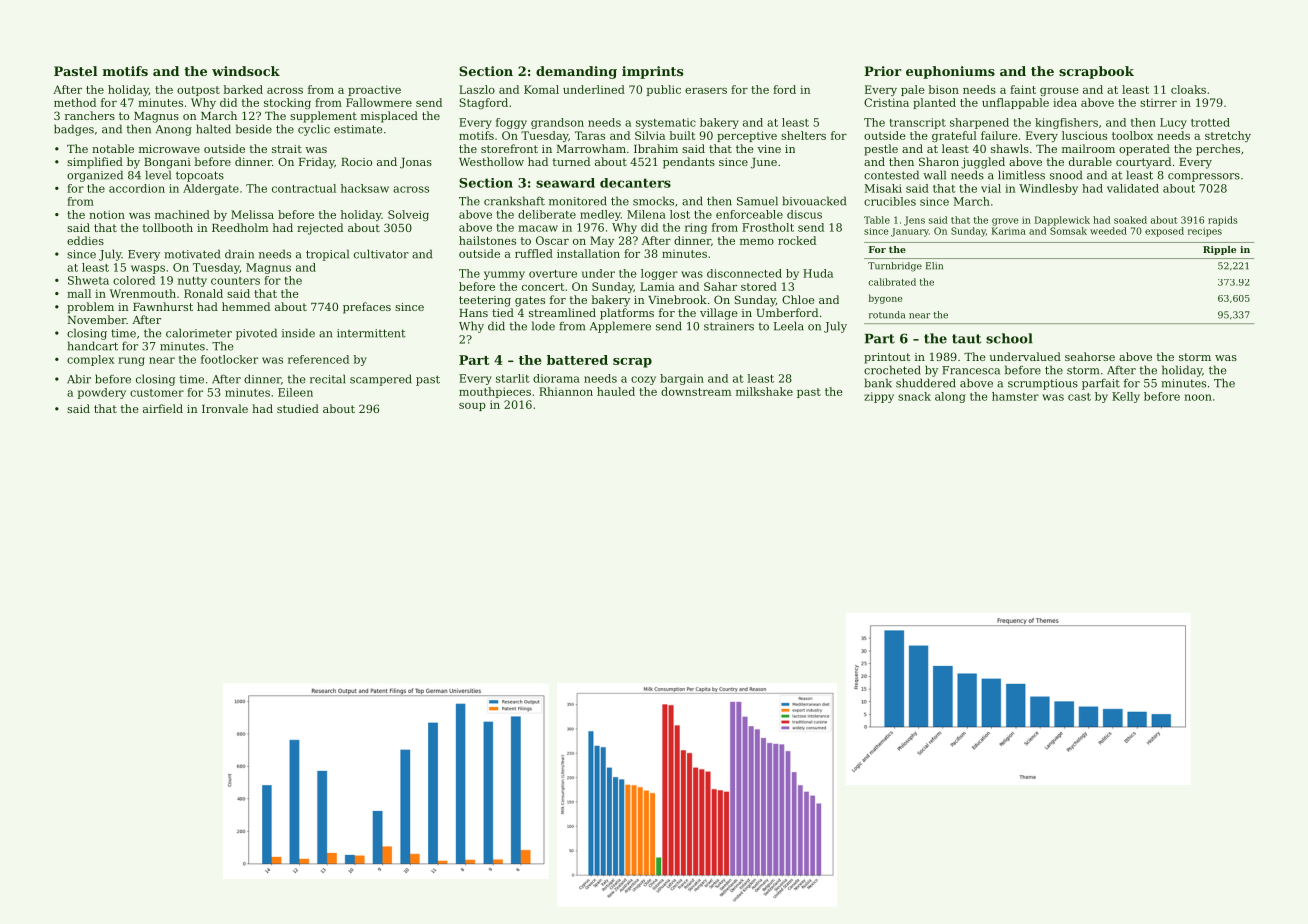 The image size is (1308, 924). I want to click on Solveig, so click(408, 215).
